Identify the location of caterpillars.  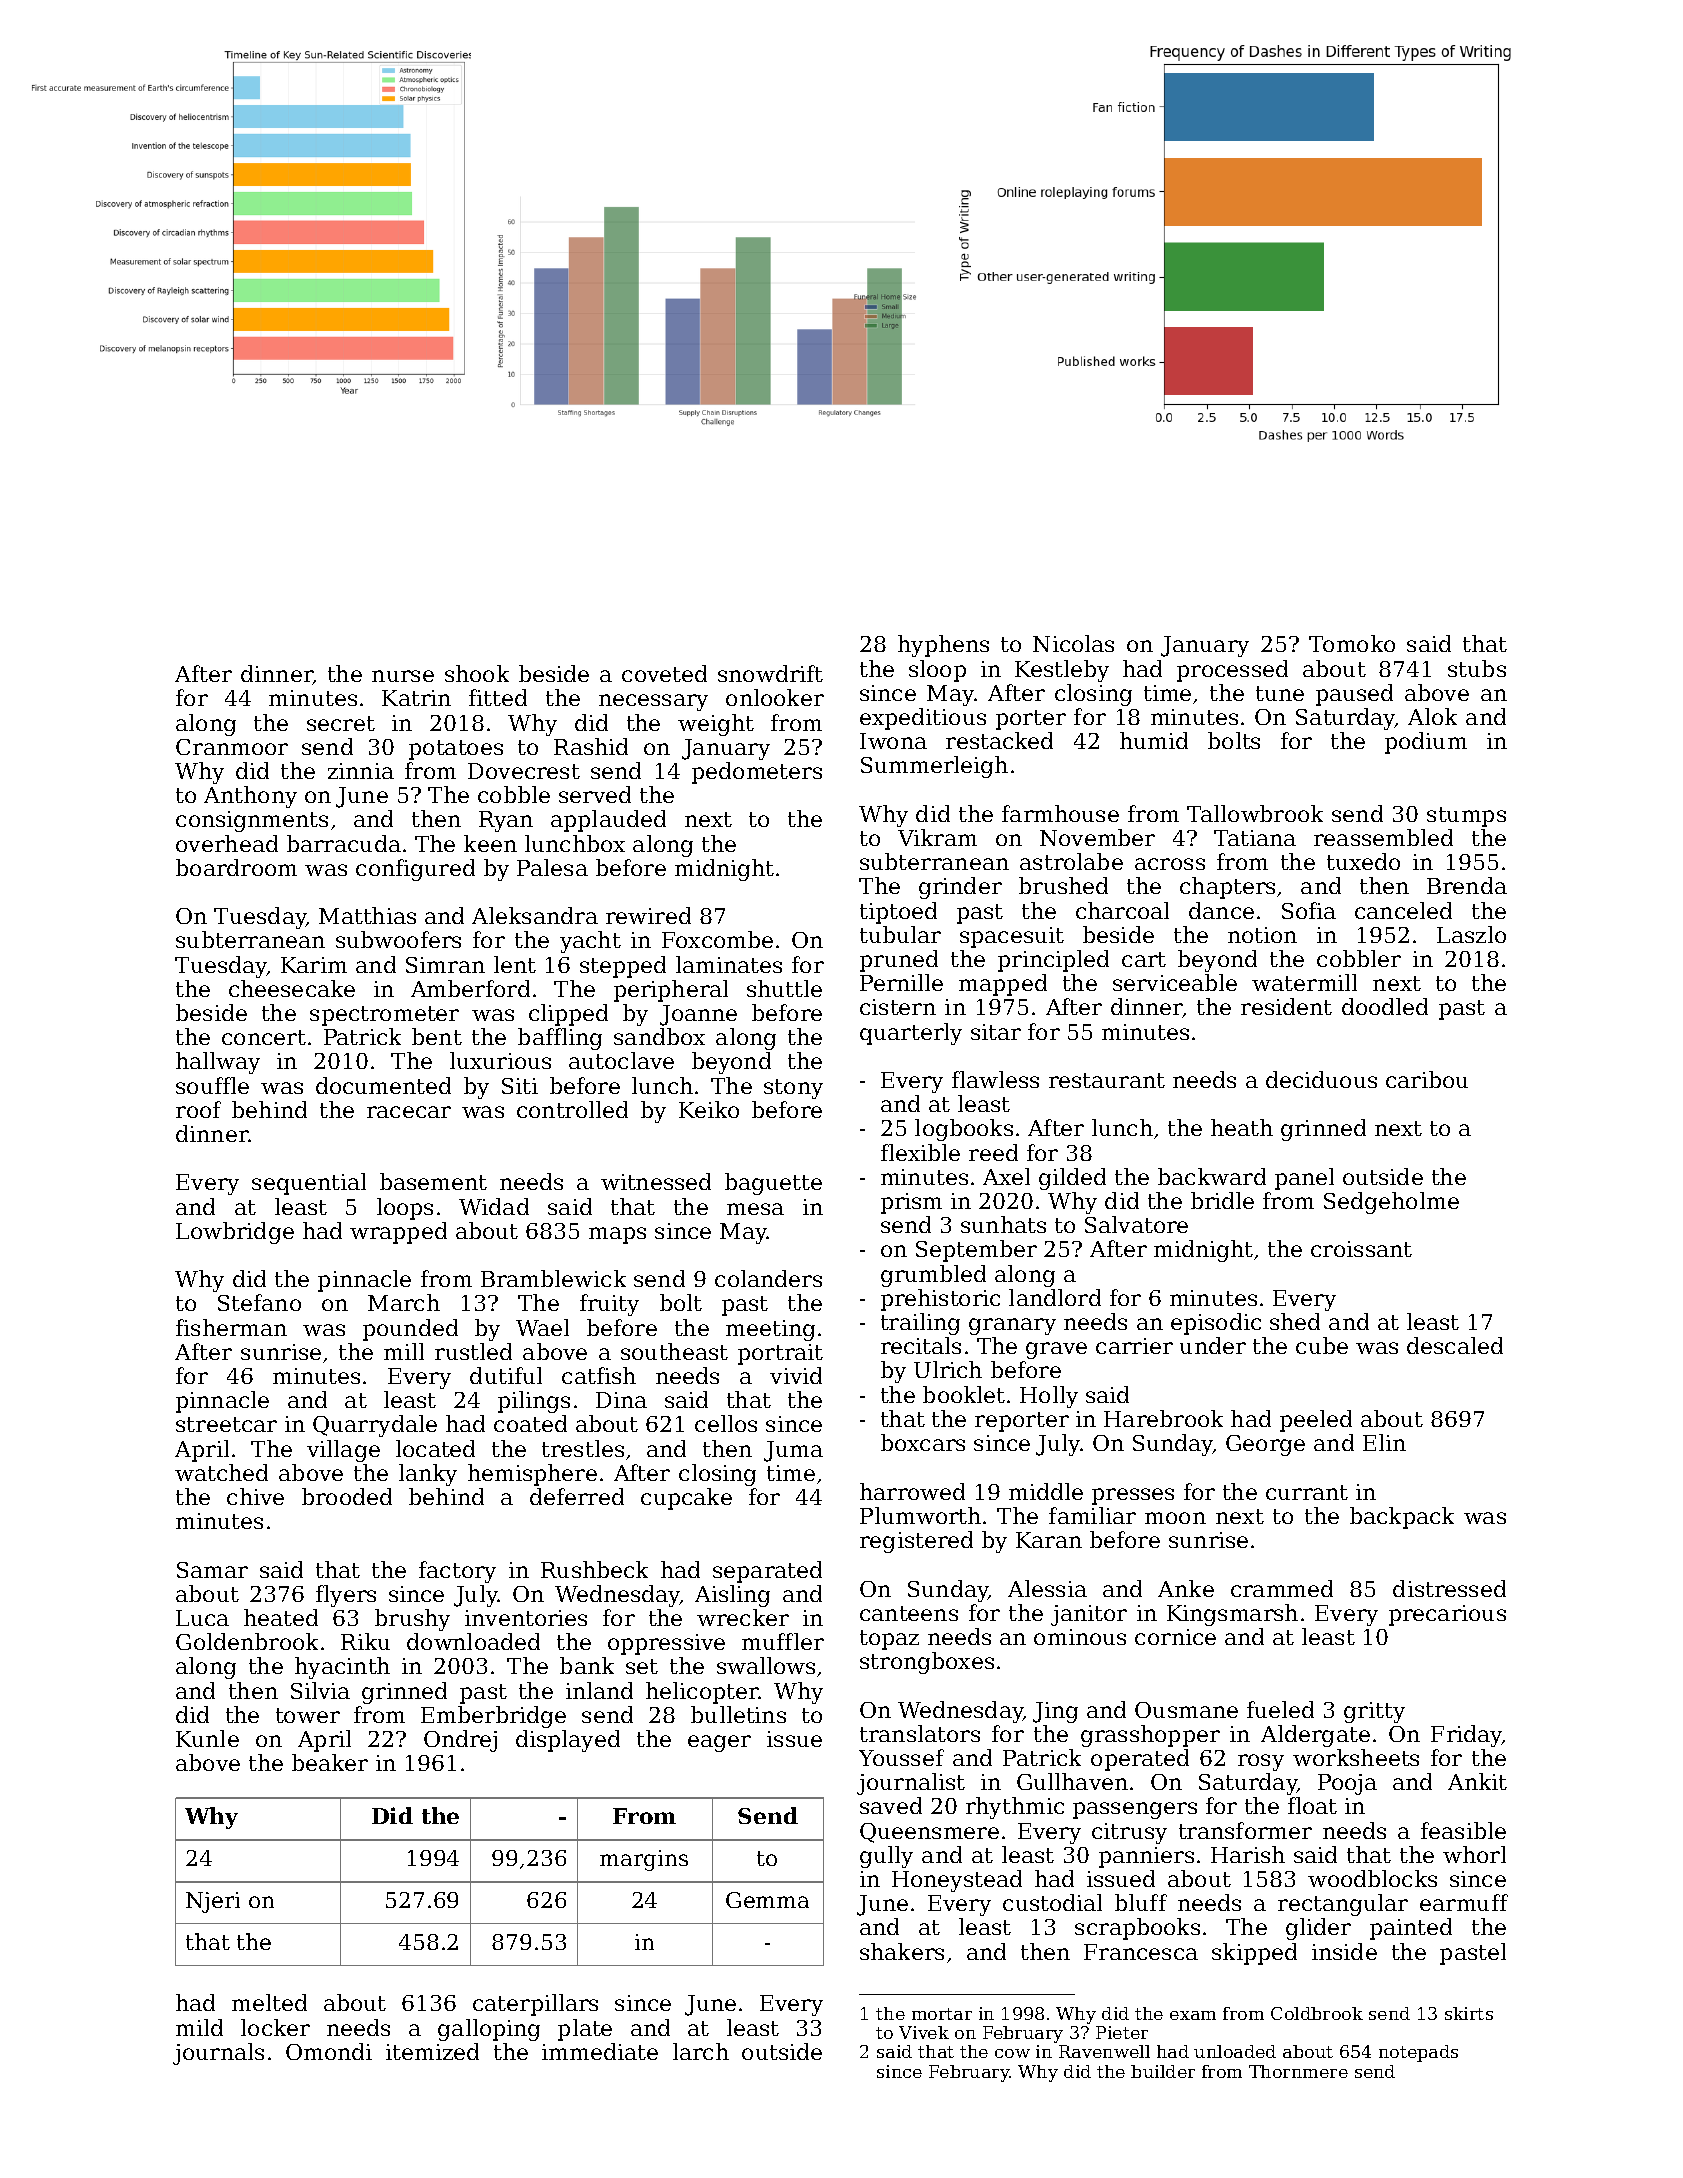
(535, 2005).
